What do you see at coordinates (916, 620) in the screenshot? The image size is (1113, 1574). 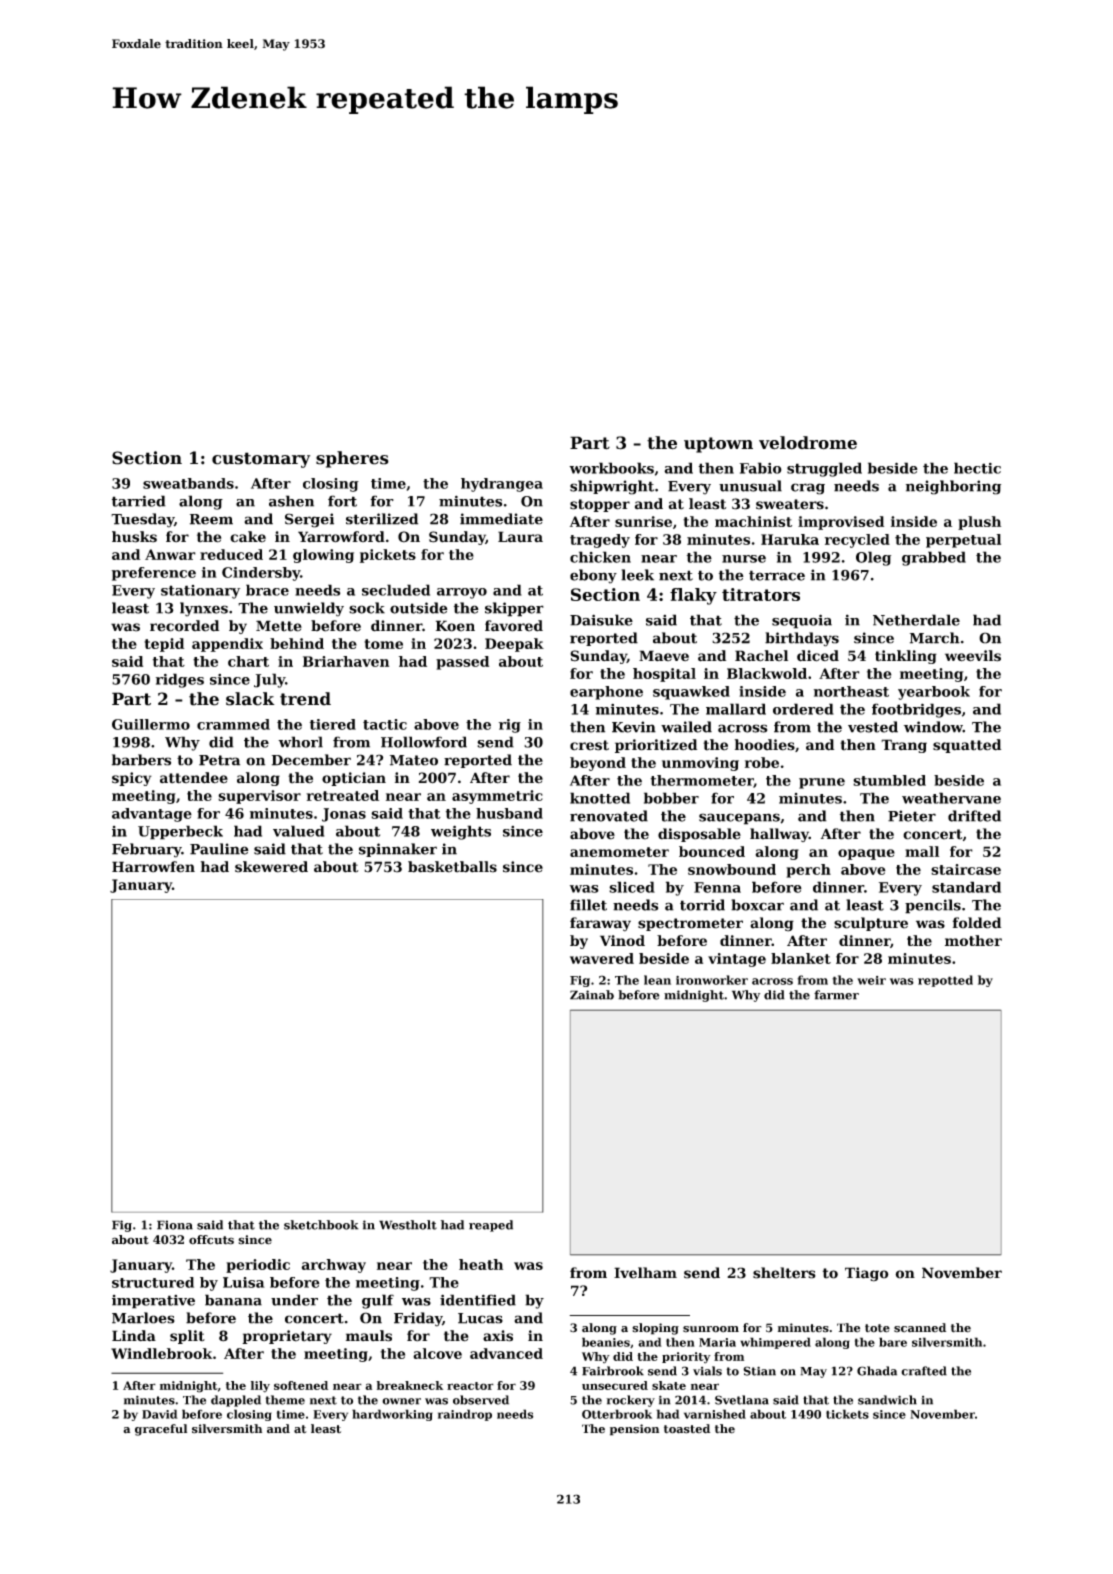 I see `Netherdale` at bounding box center [916, 620].
